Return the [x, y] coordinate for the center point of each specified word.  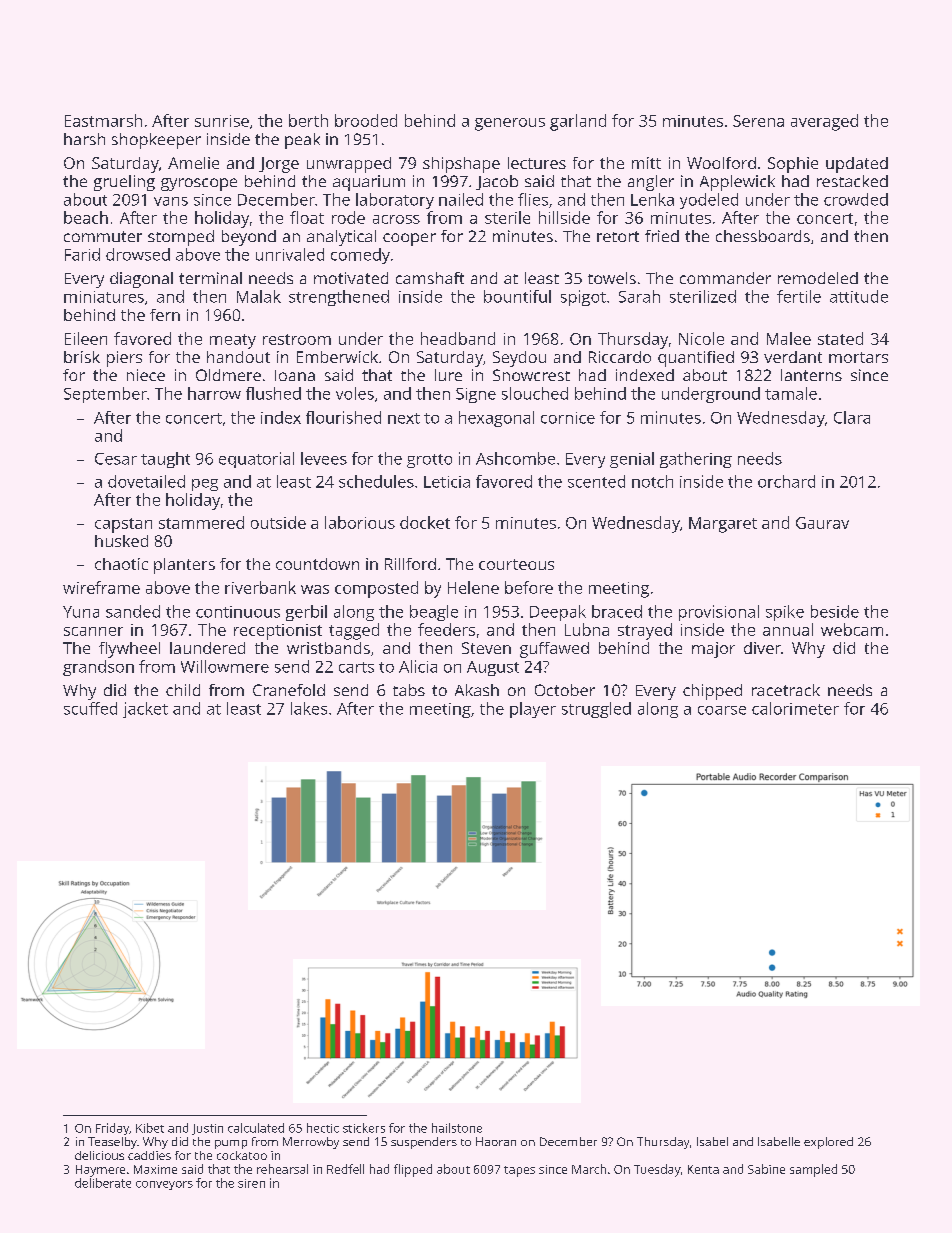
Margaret [723, 525]
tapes [519, 1171]
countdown [317, 564]
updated [857, 165]
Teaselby [112, 1143]
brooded [366, 120]
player [533, 710]
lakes [309, 708]
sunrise [222, 121]
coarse [722, 710]
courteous [516, 564]
